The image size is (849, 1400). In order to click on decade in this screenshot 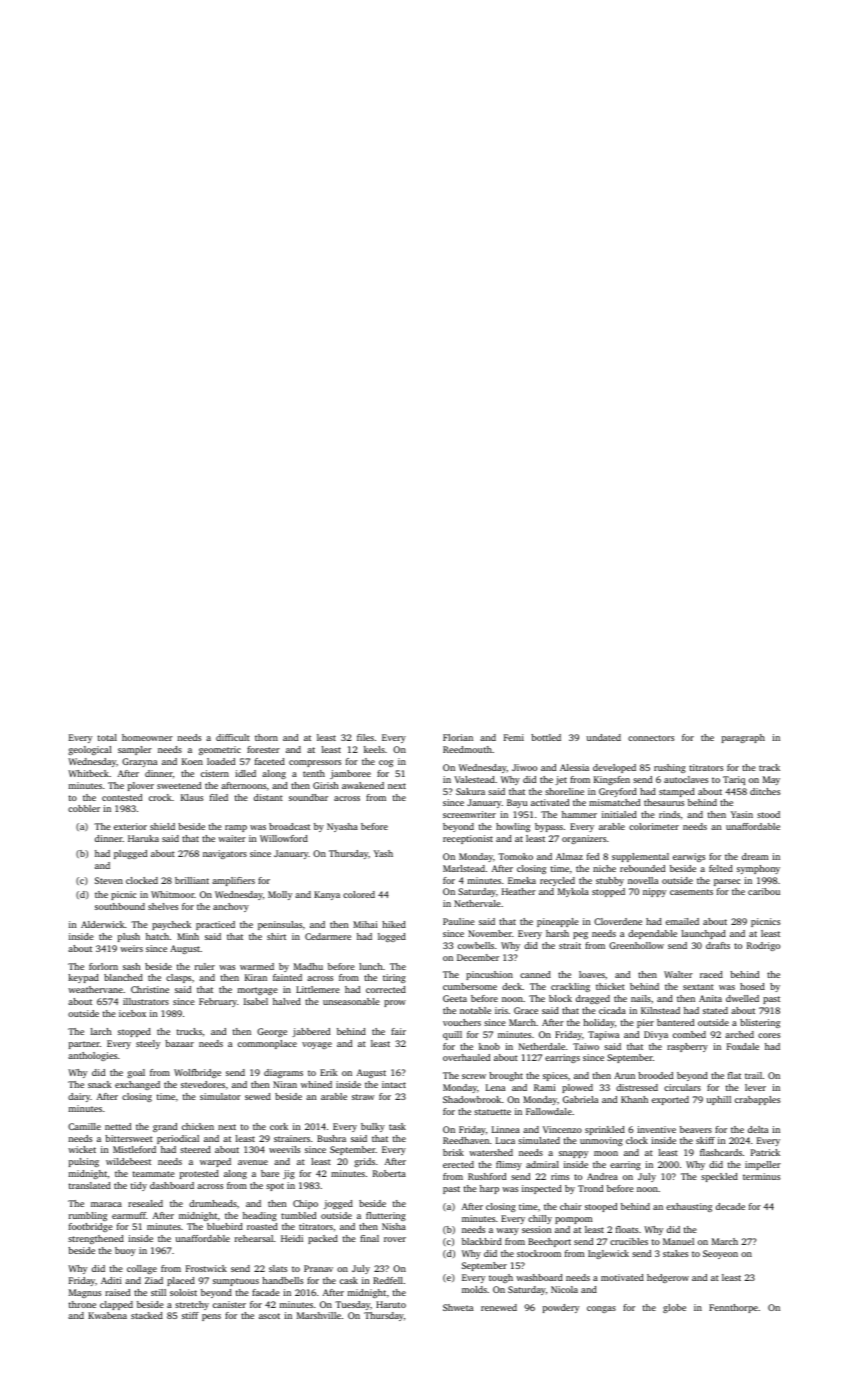, I will do `click(730, 1206)`.
